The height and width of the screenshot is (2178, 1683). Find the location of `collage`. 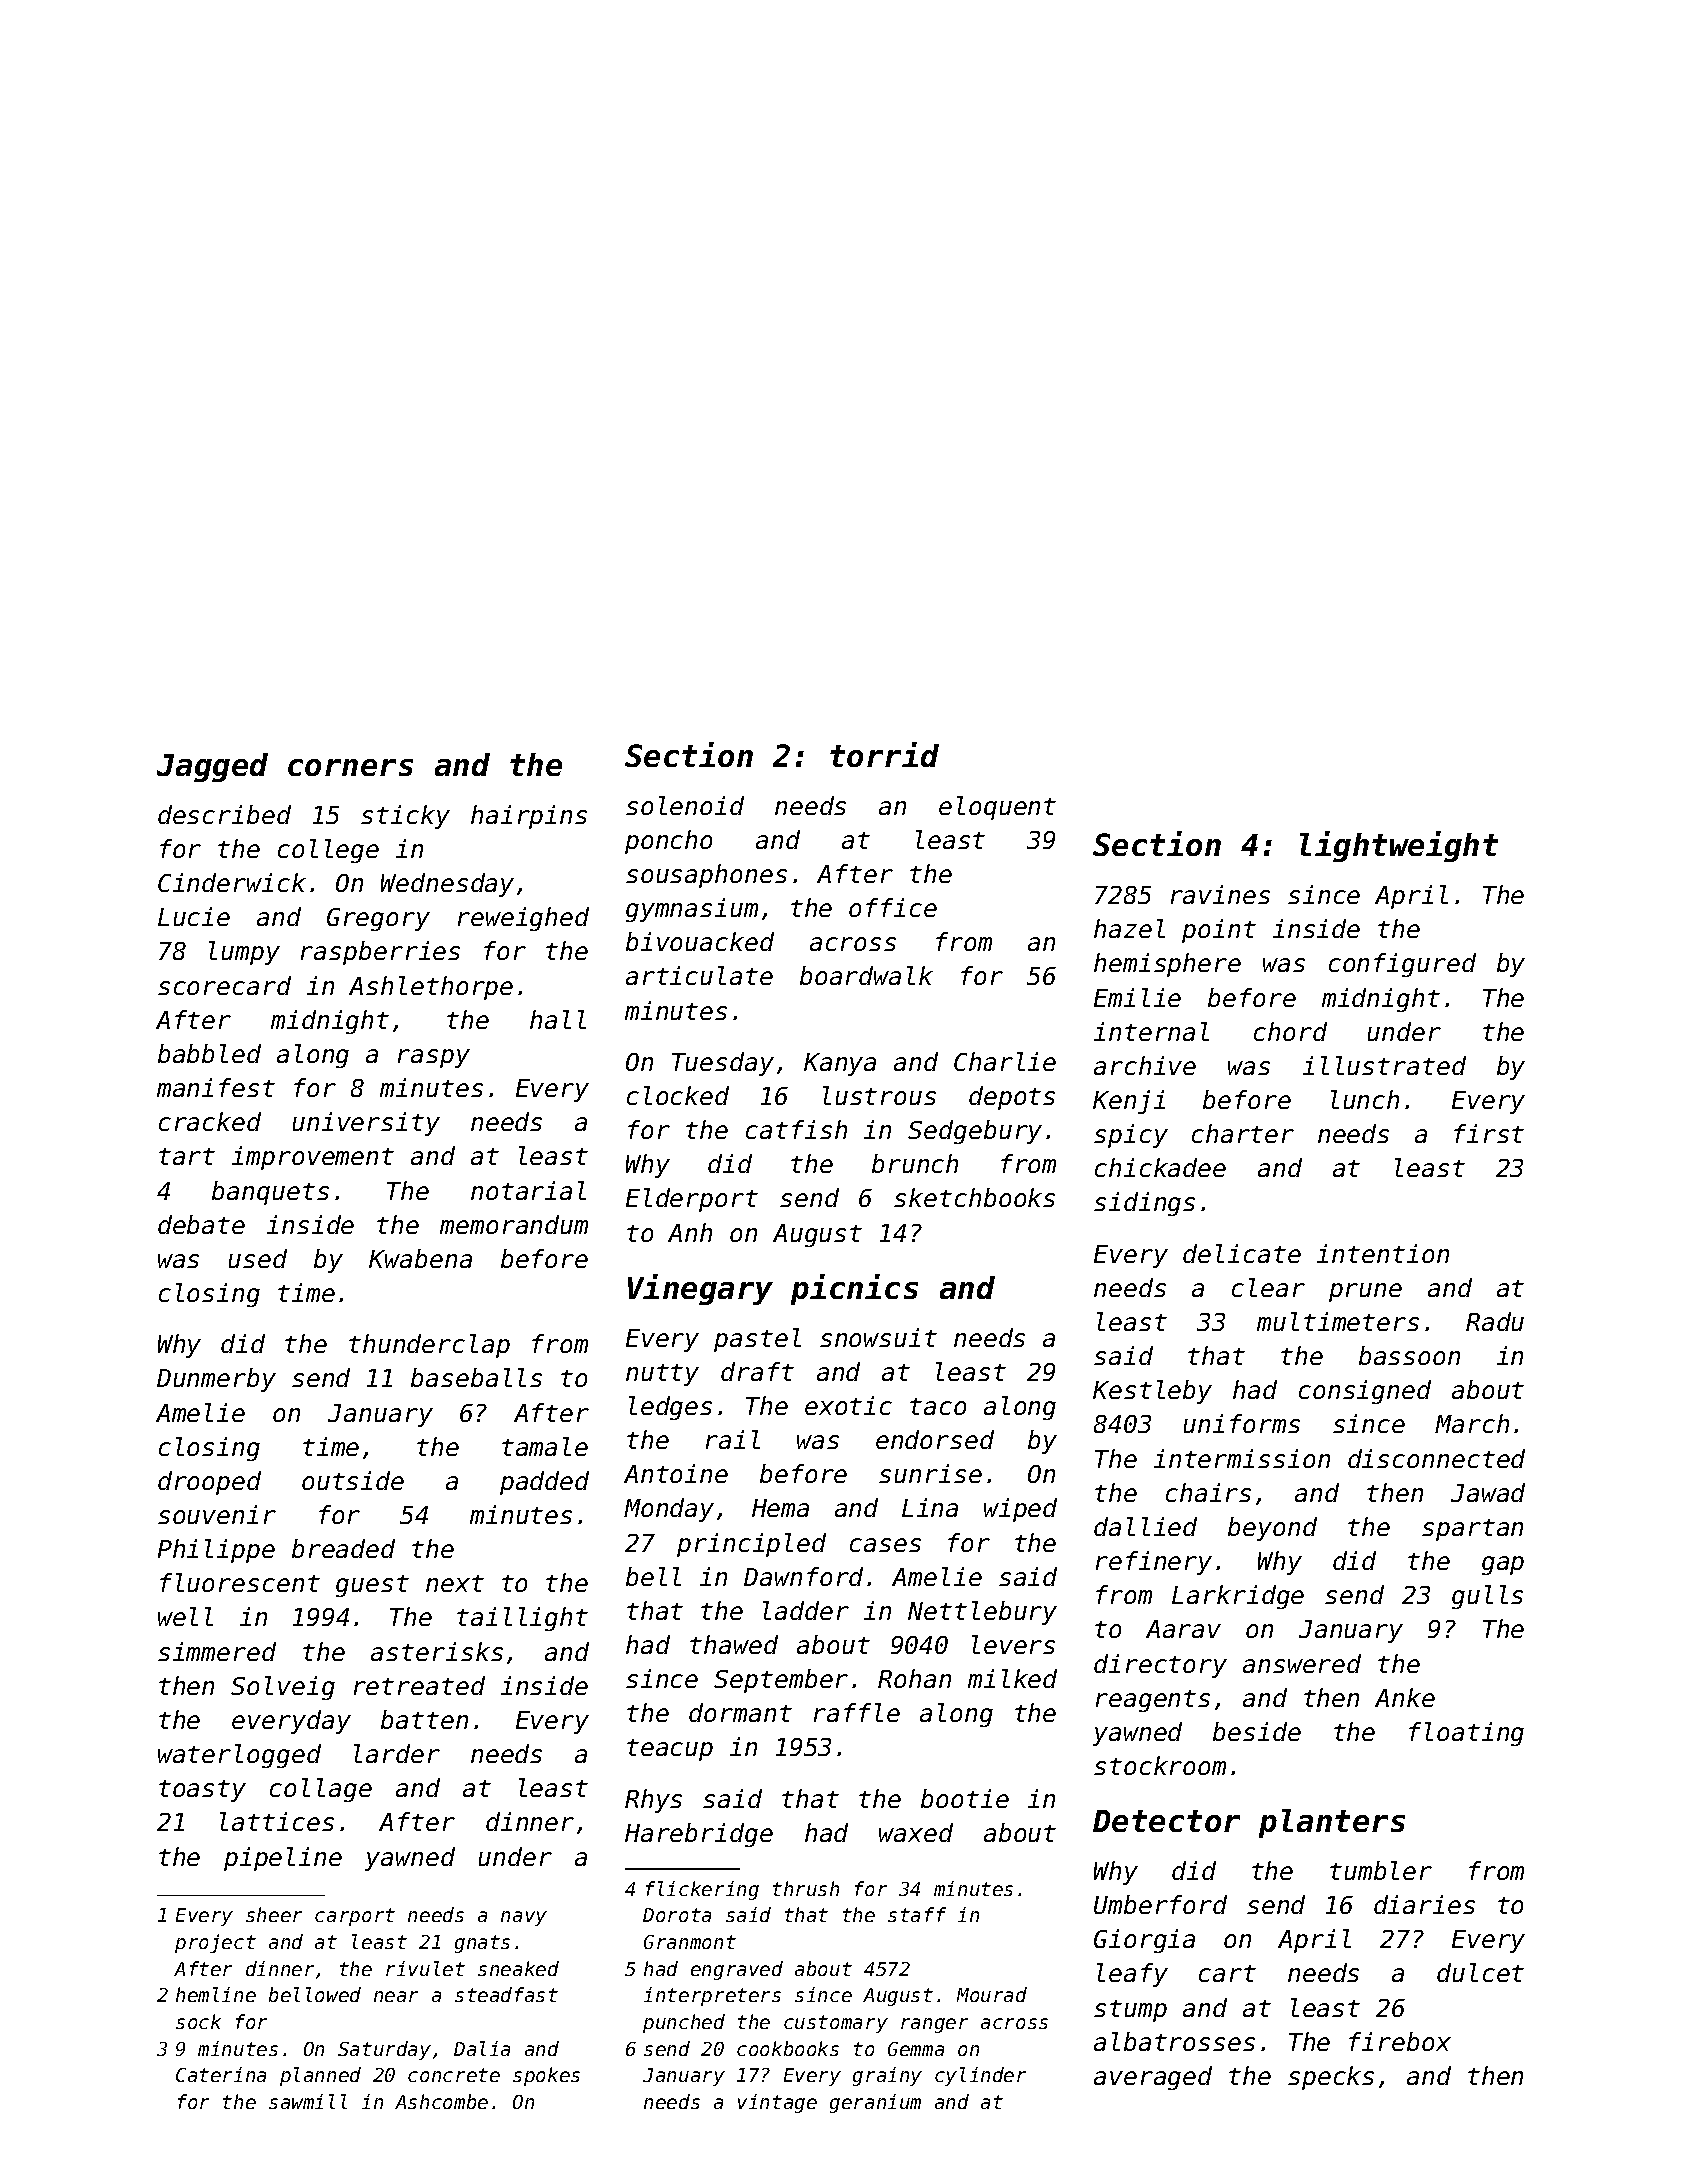

collage is located at coordinates (321, 1790).
